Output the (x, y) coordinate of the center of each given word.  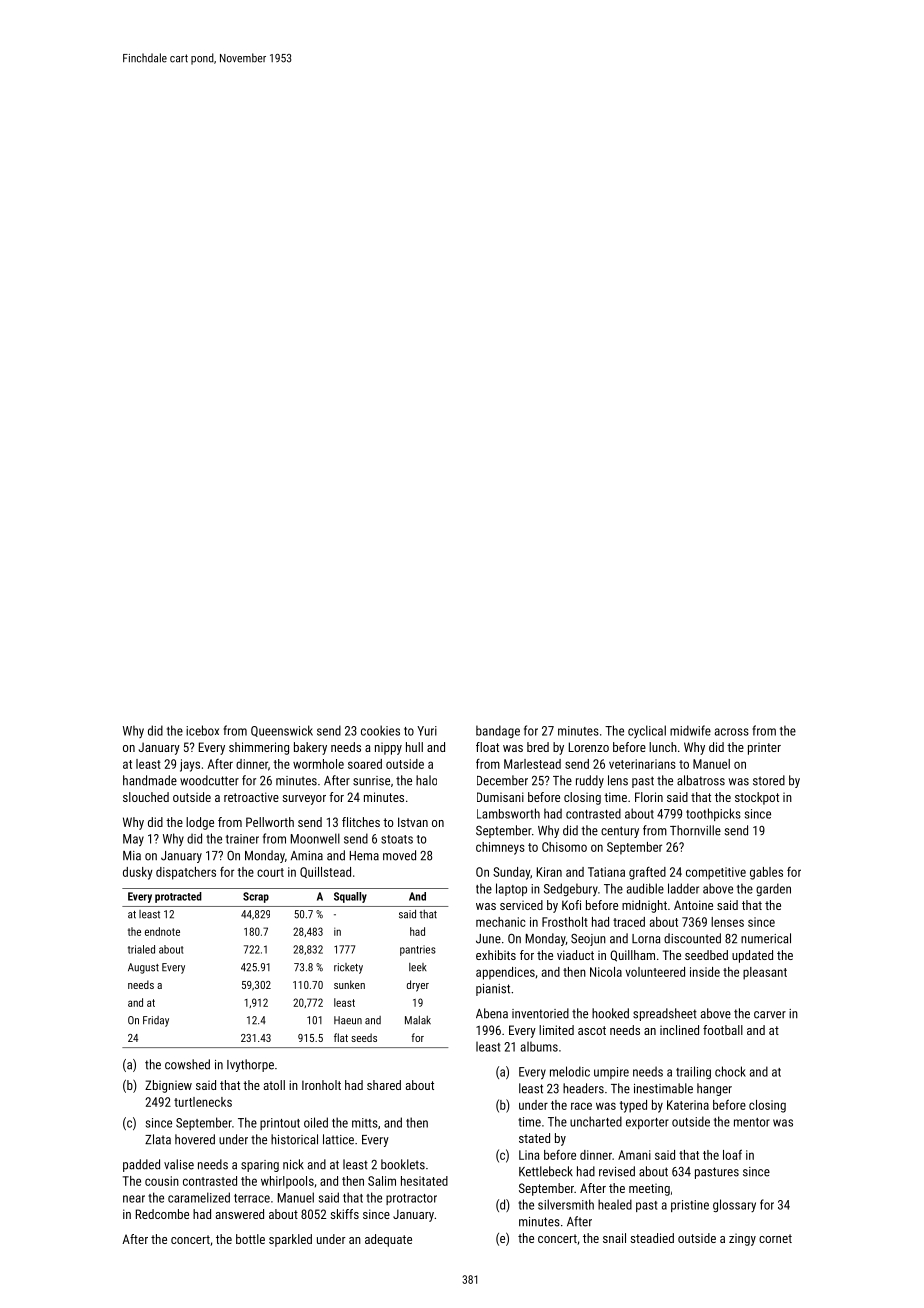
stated (534, 1138)
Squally (350, 897)
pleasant (765, 973)
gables (766, 873)
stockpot (757, 798)
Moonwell (315, 838)
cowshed (187, 1064)
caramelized (199, 1197)
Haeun (348, 1020)
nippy (388, 748)
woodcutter (209, 780)
